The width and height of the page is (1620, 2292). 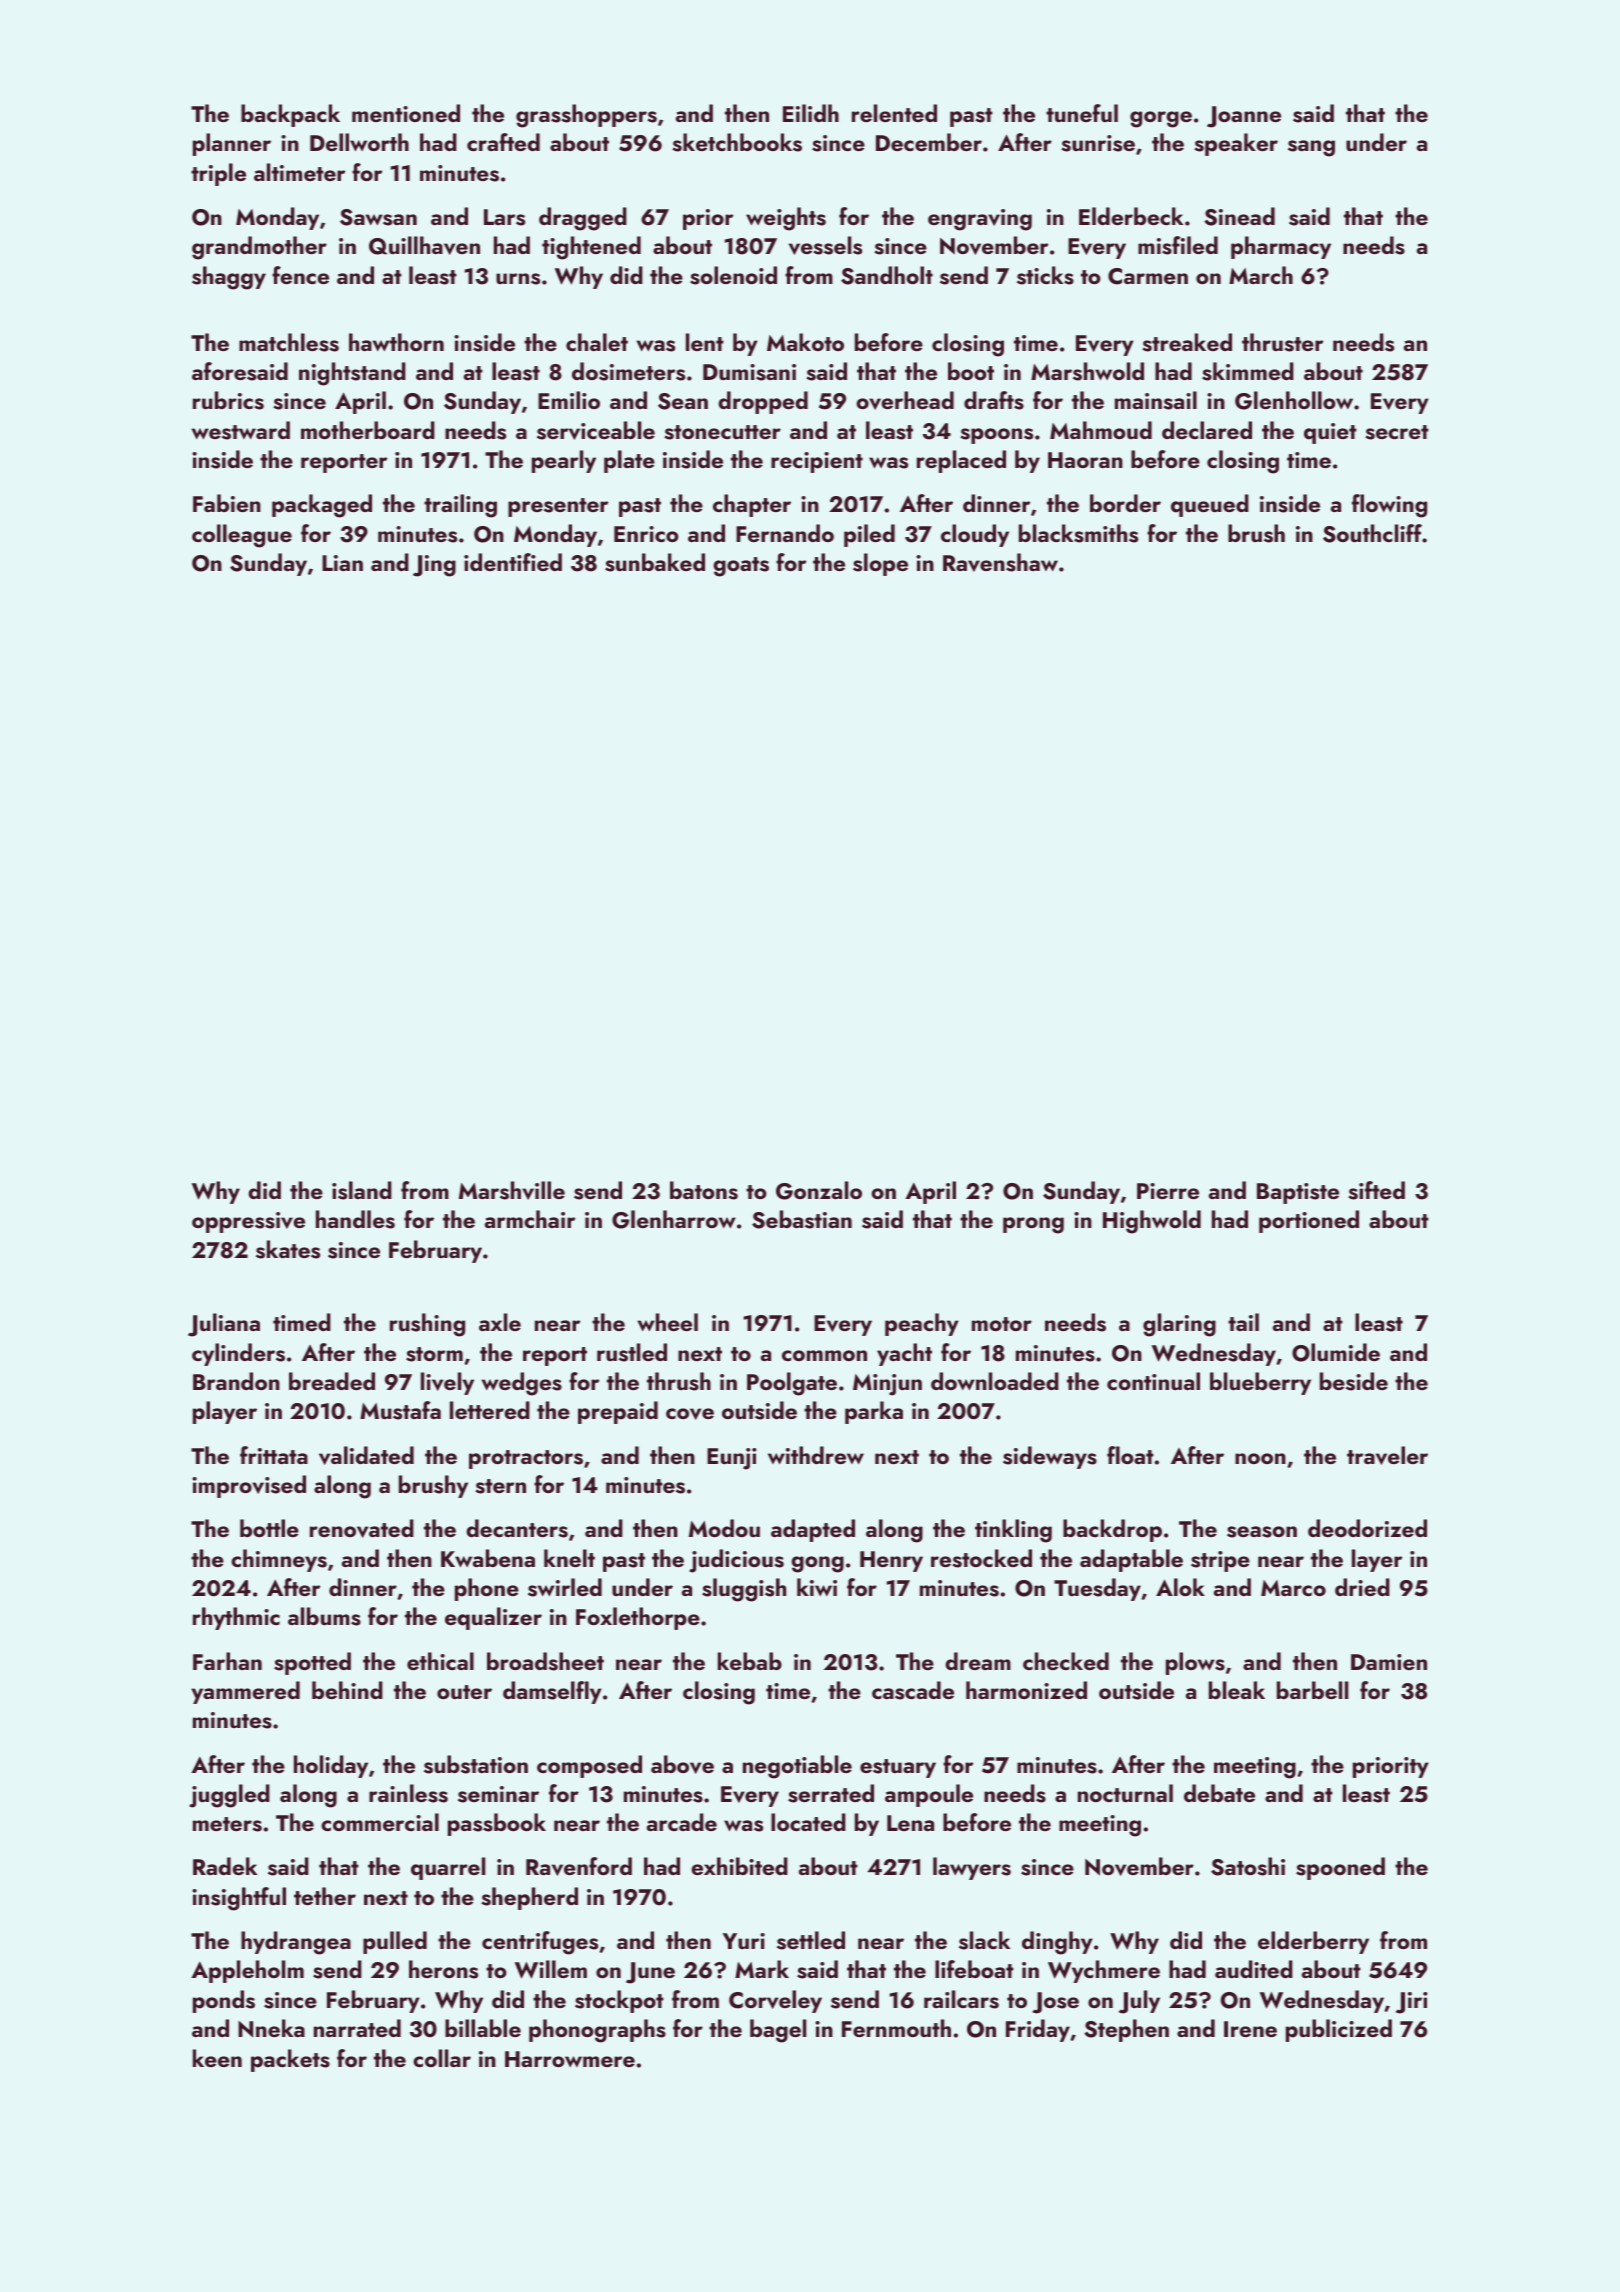 What do you see at coordinates (961, 461) in the page?
I see `replaced` at bounding box center [961, 461].
